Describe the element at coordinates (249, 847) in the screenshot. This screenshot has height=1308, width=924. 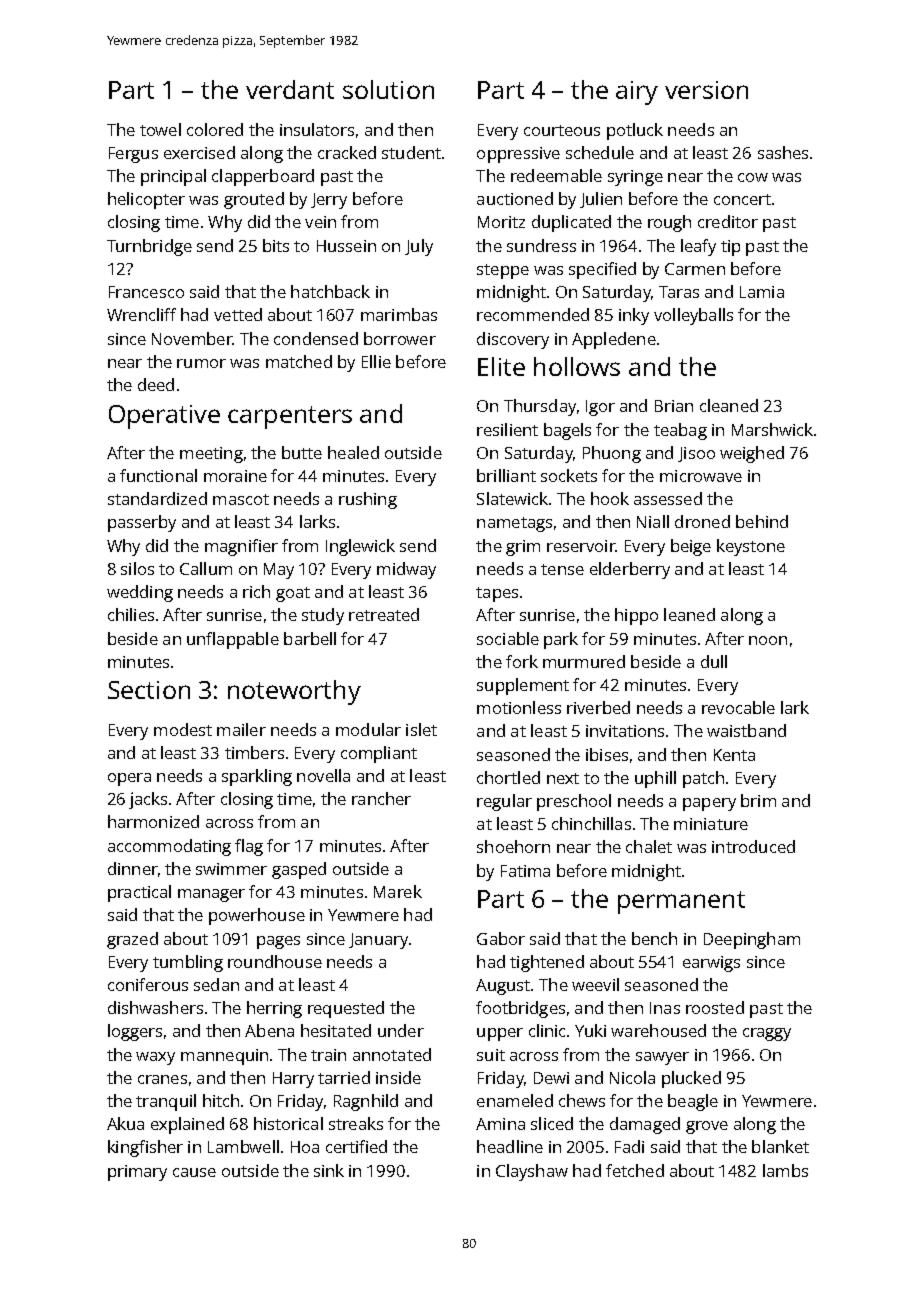
I see `flag` at that location.
